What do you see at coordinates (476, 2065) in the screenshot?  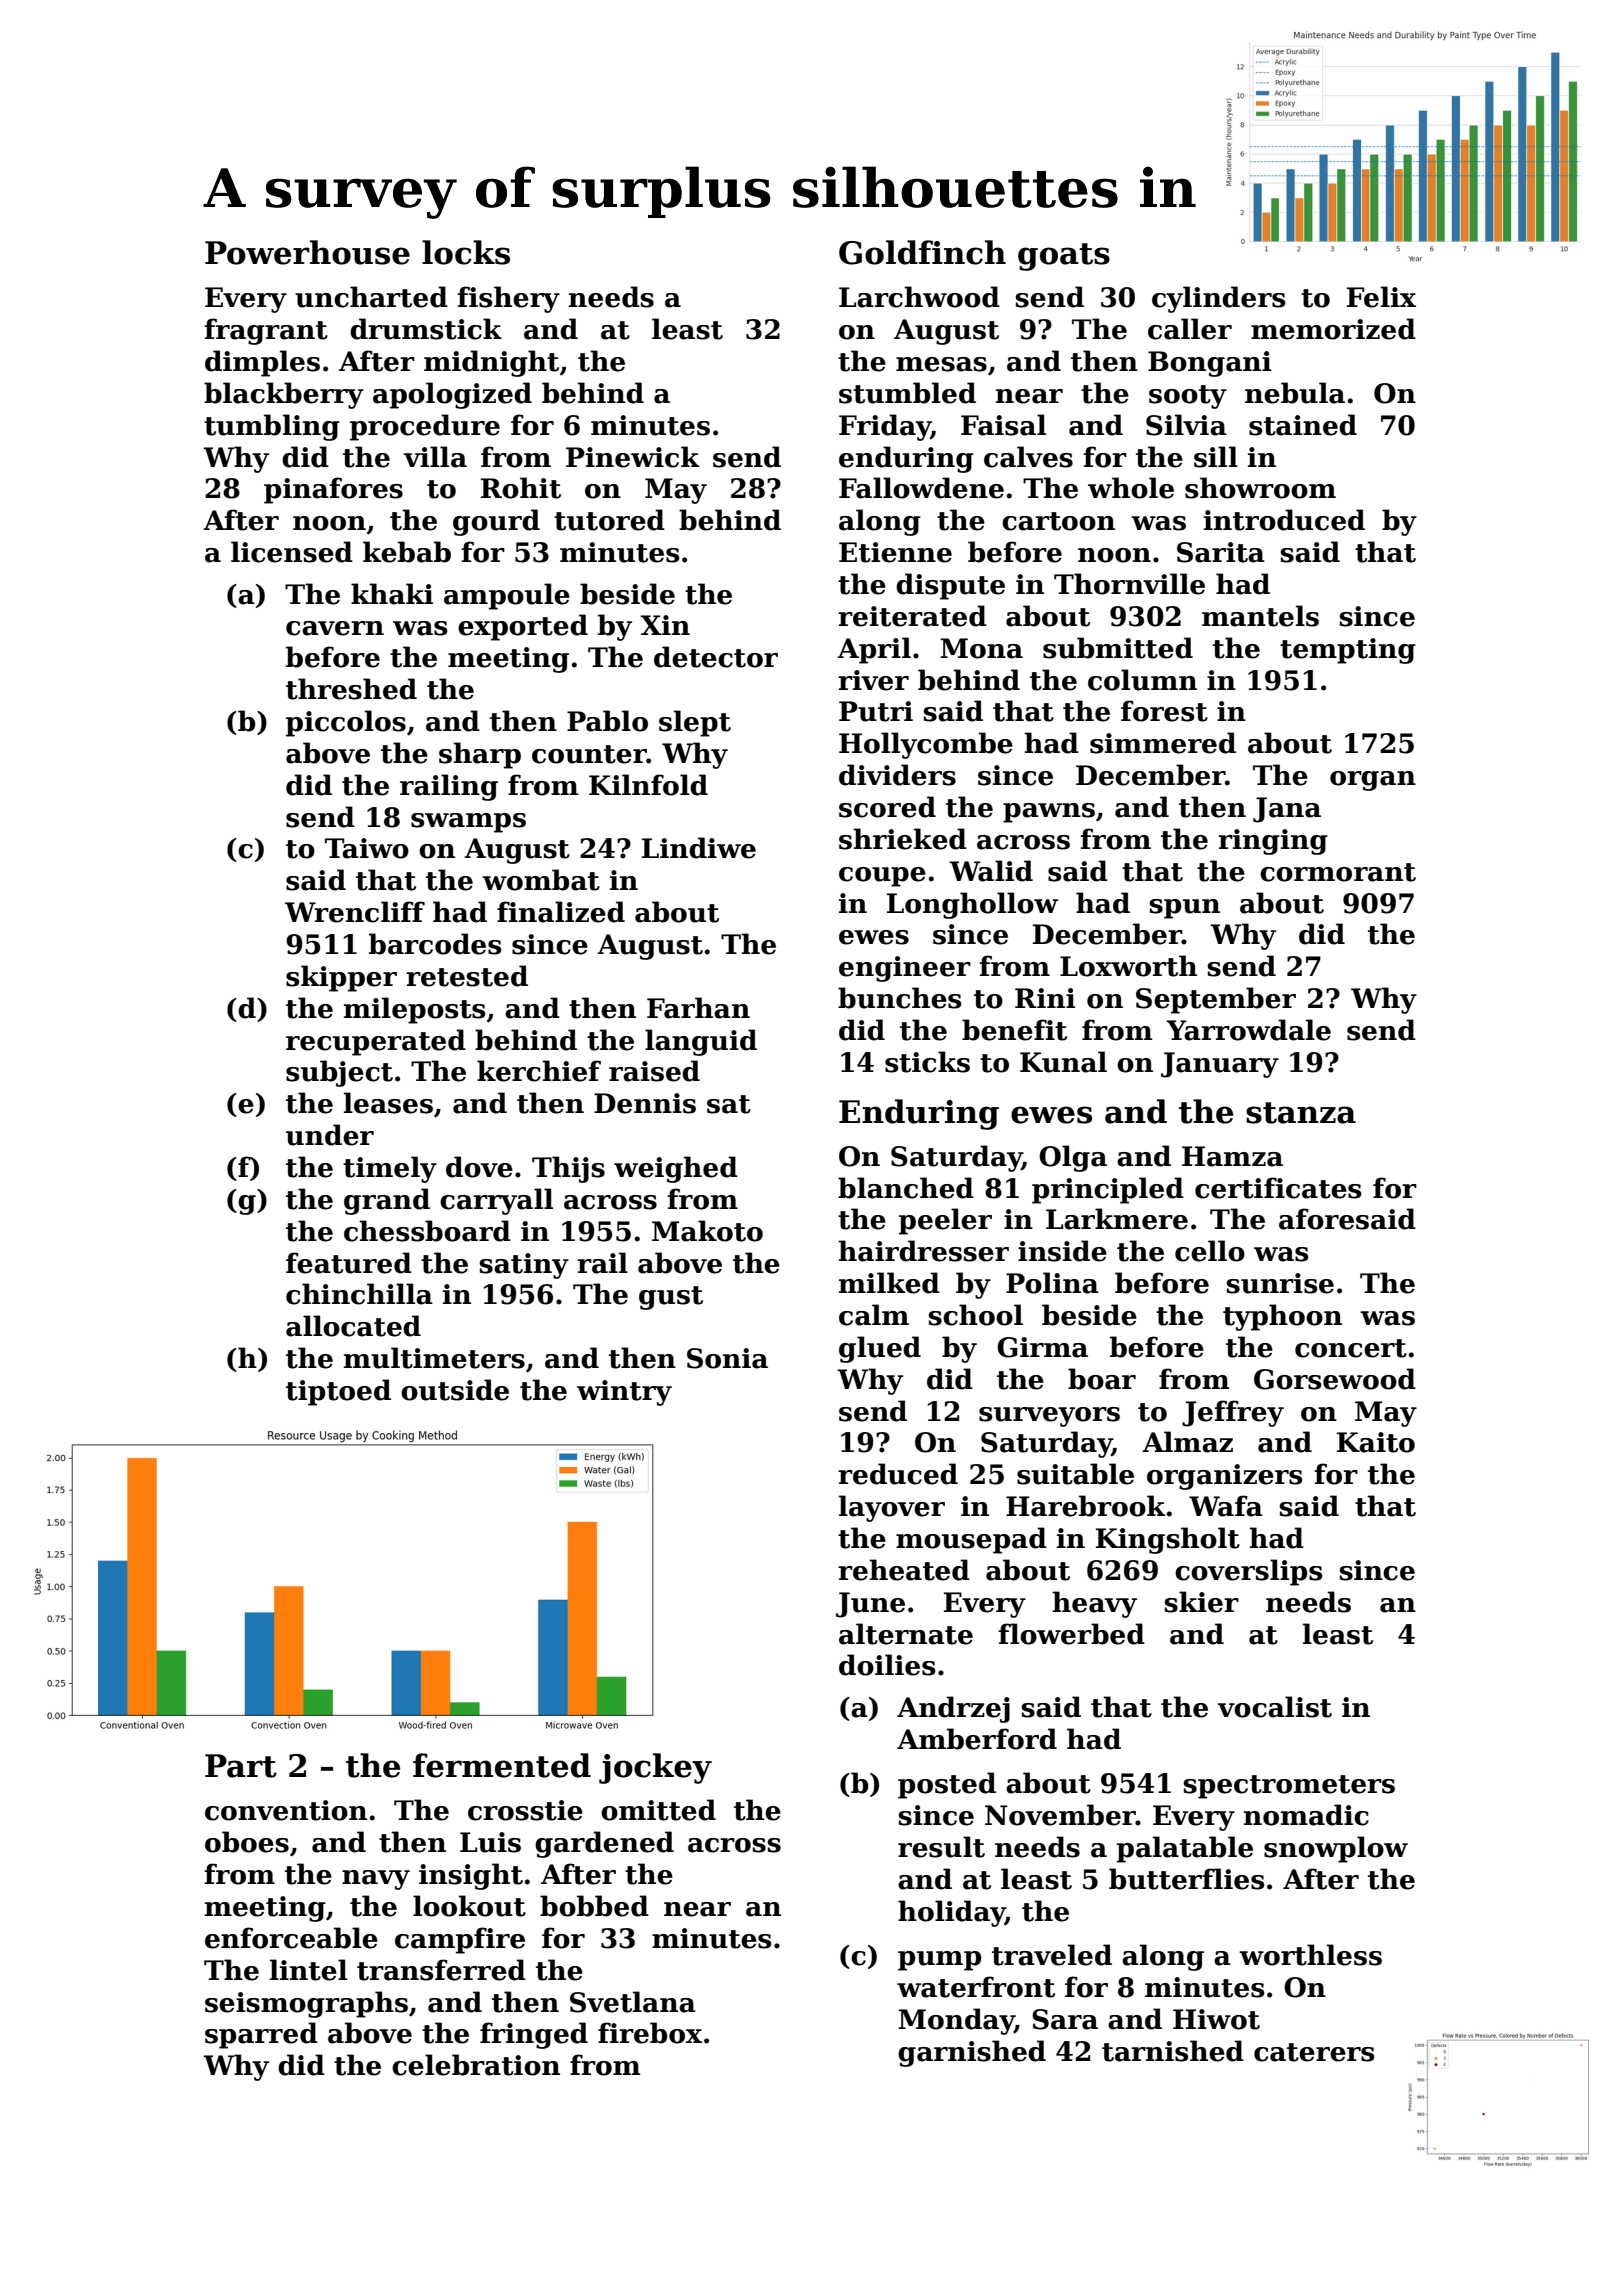 I see `celebration` at bounding box center [476, 2065].
